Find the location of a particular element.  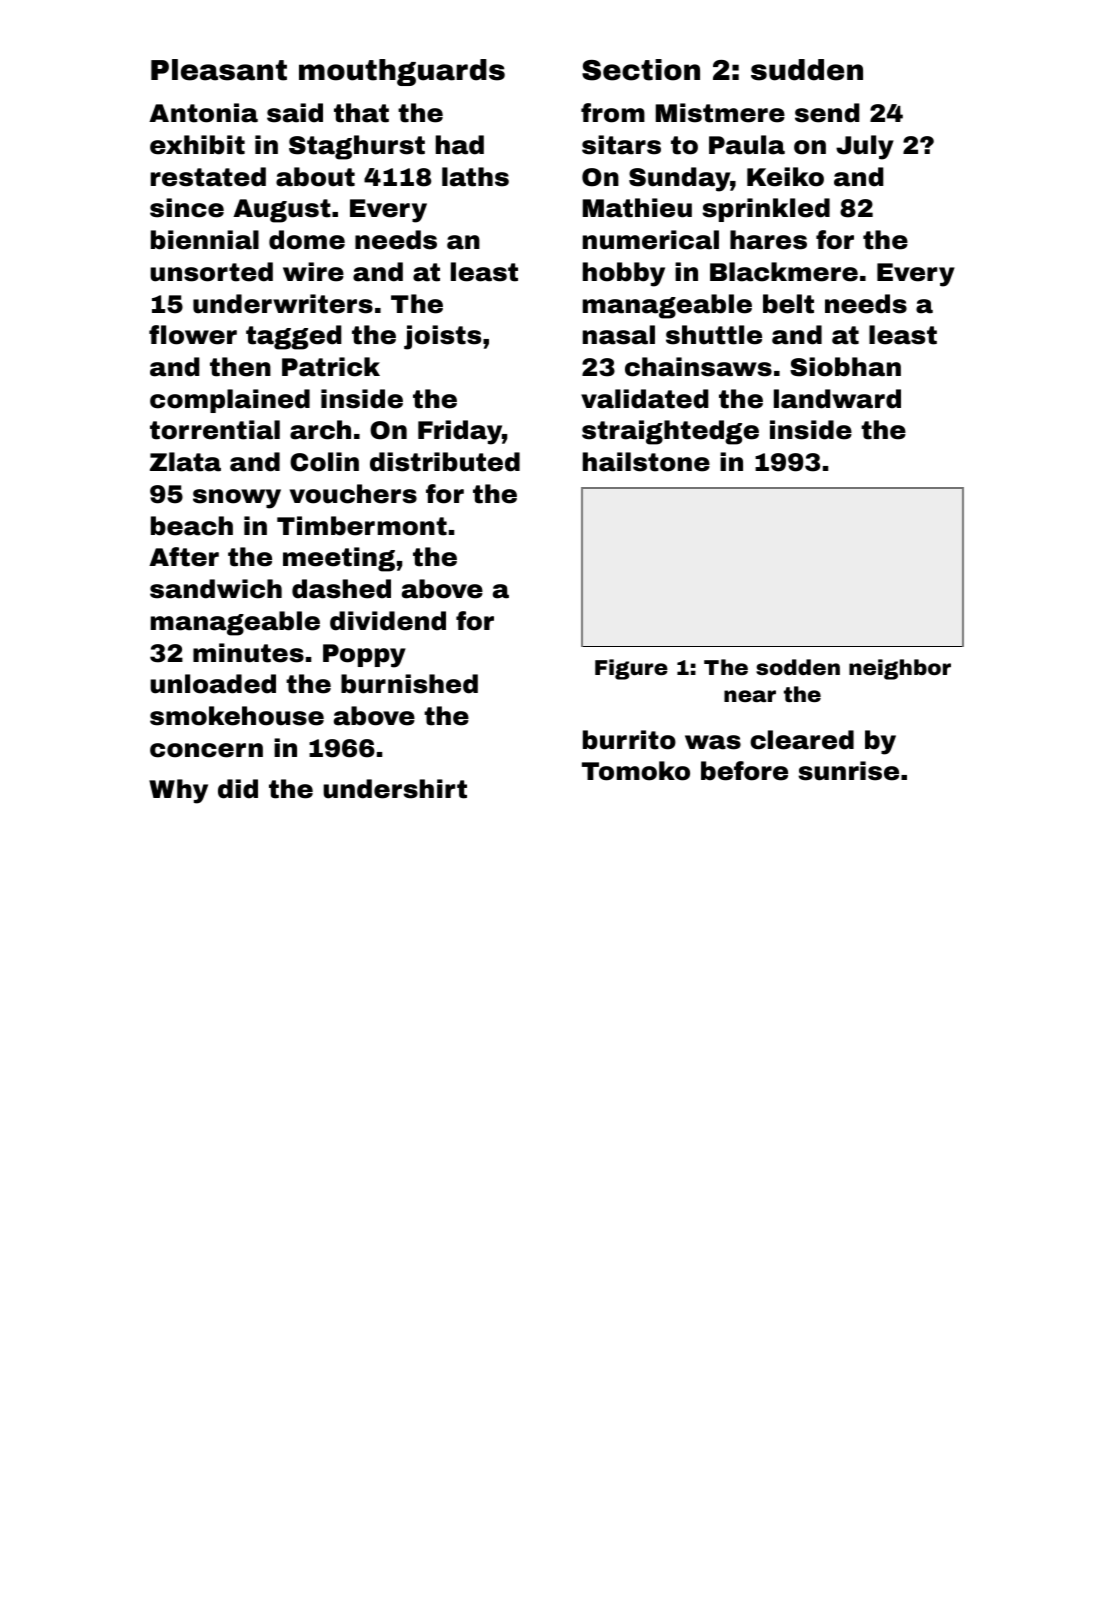

Keiko is located at coordinates (785, 177).
